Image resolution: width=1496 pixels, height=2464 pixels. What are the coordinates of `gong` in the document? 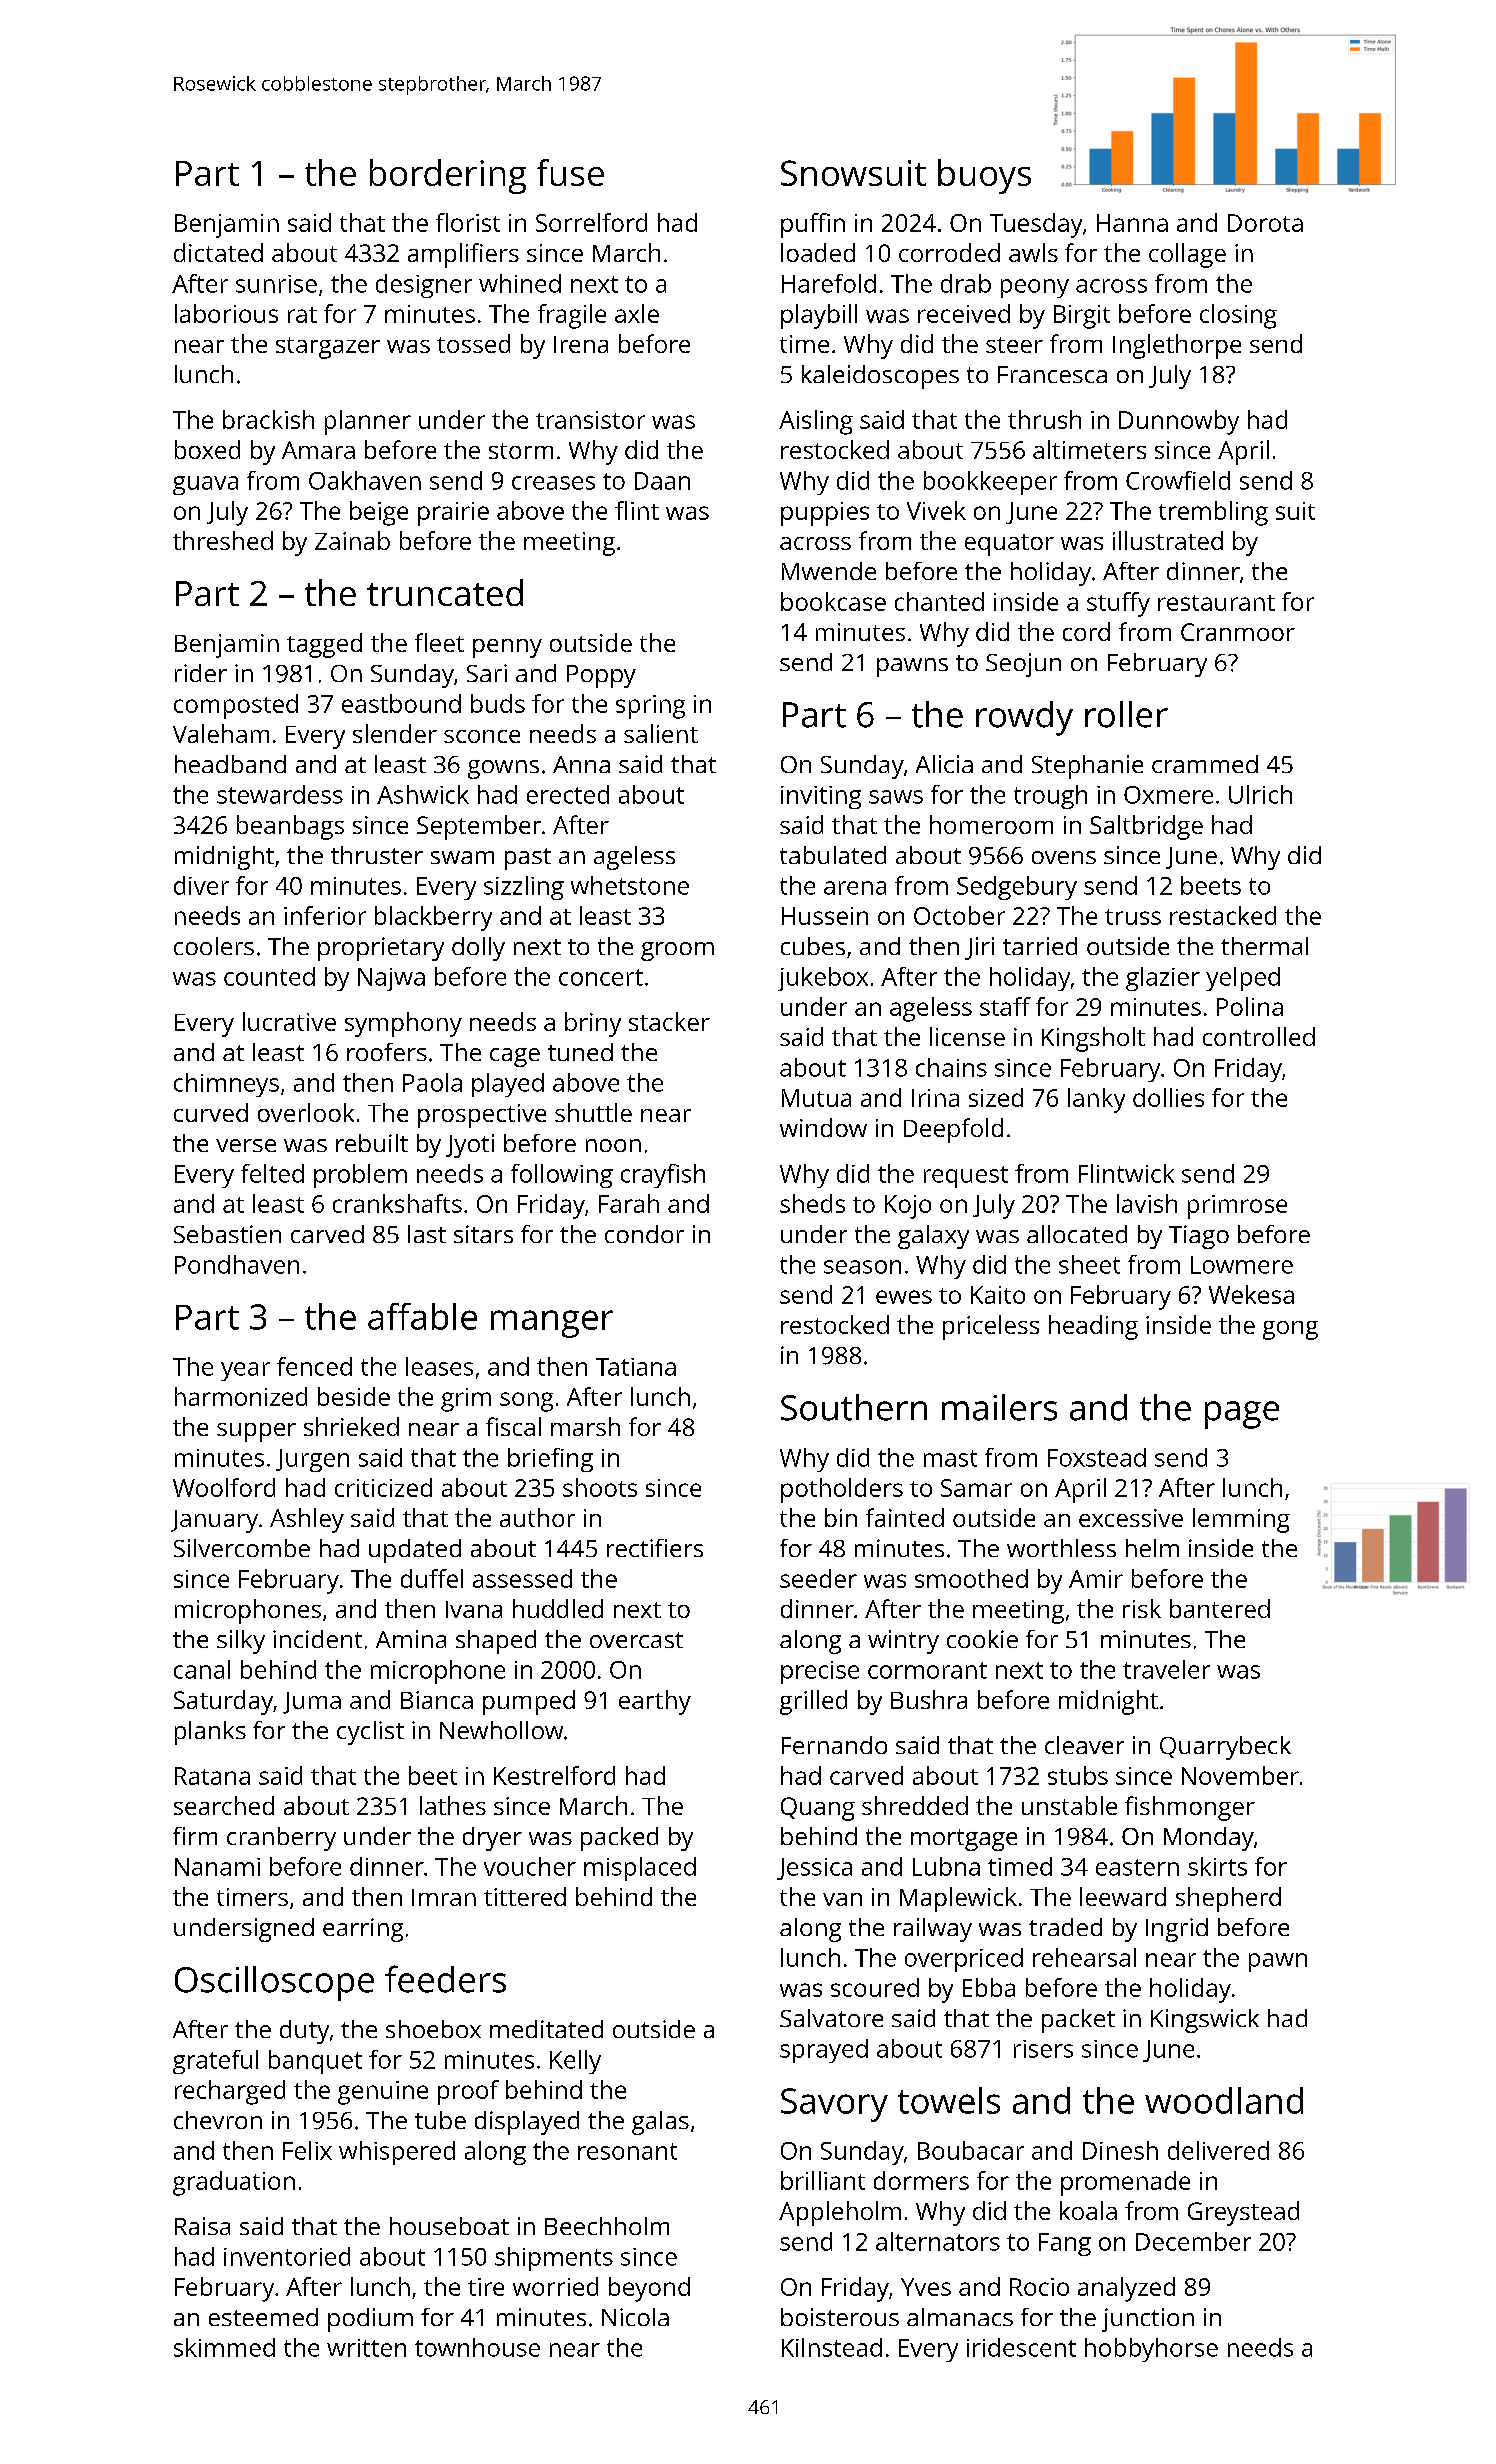 It's located at (1290, 1330).
